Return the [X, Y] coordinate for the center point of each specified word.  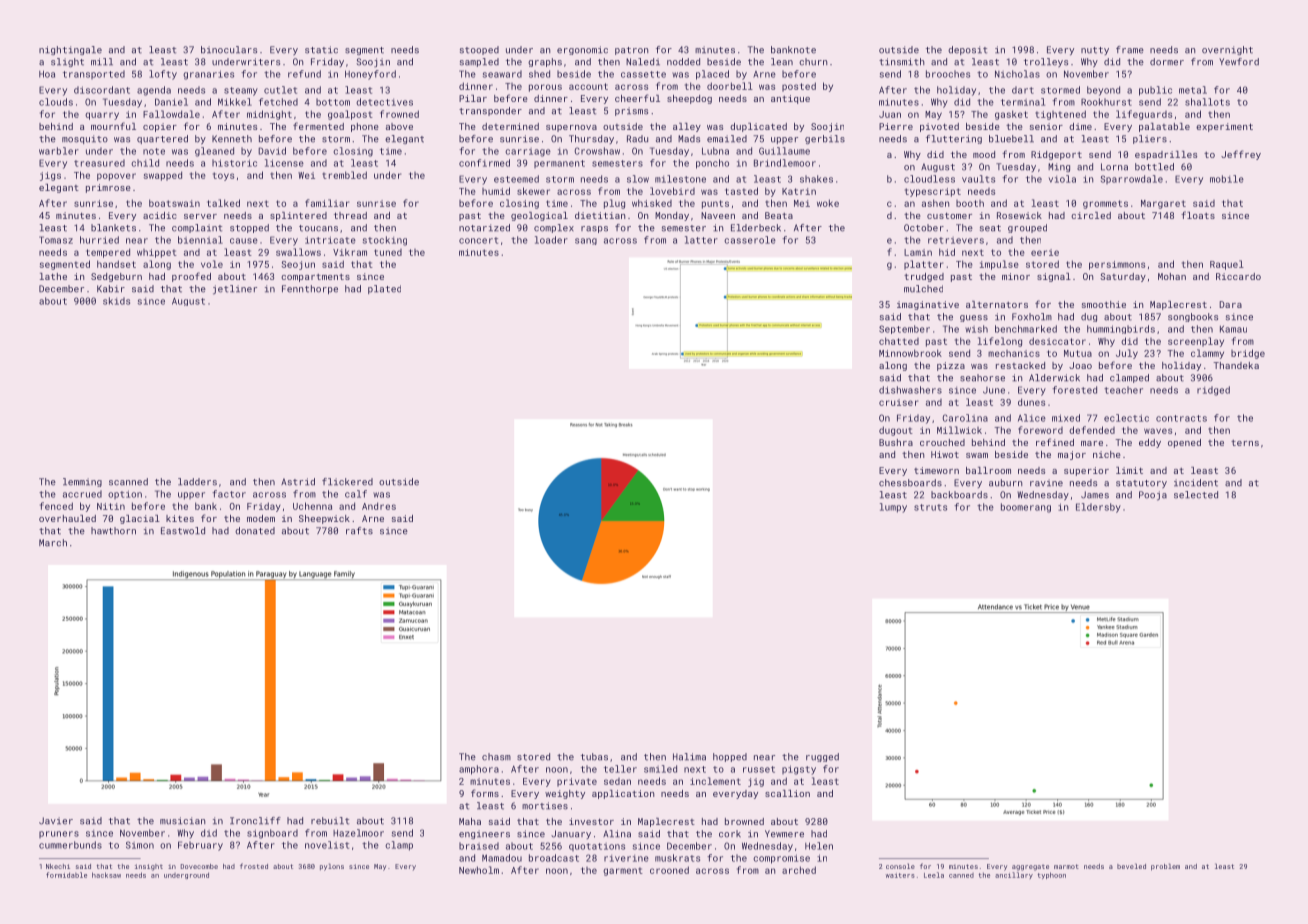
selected [1196, 495]
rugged [822, 757]
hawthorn [113, 531]
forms [485, 793]
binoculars [229, 50]
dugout [896, 431]
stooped [479, 50]
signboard [272, 834]
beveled [1131, 866]
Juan [890, 114]
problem [1165, 867]
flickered [347, 482]
